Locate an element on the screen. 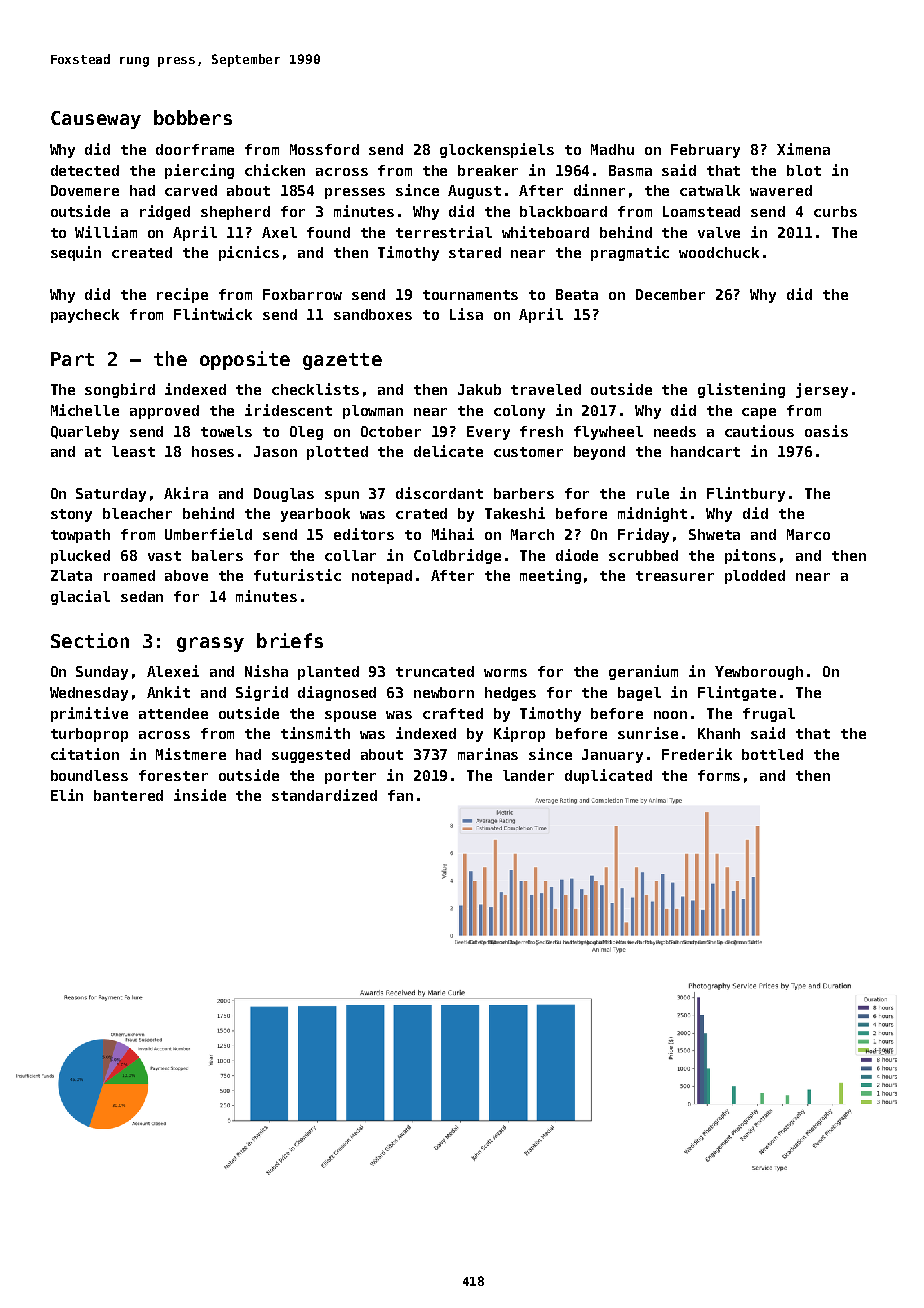 This screenshot has width=924, height=1308. bobbers is located at coordinates (193, 117).
